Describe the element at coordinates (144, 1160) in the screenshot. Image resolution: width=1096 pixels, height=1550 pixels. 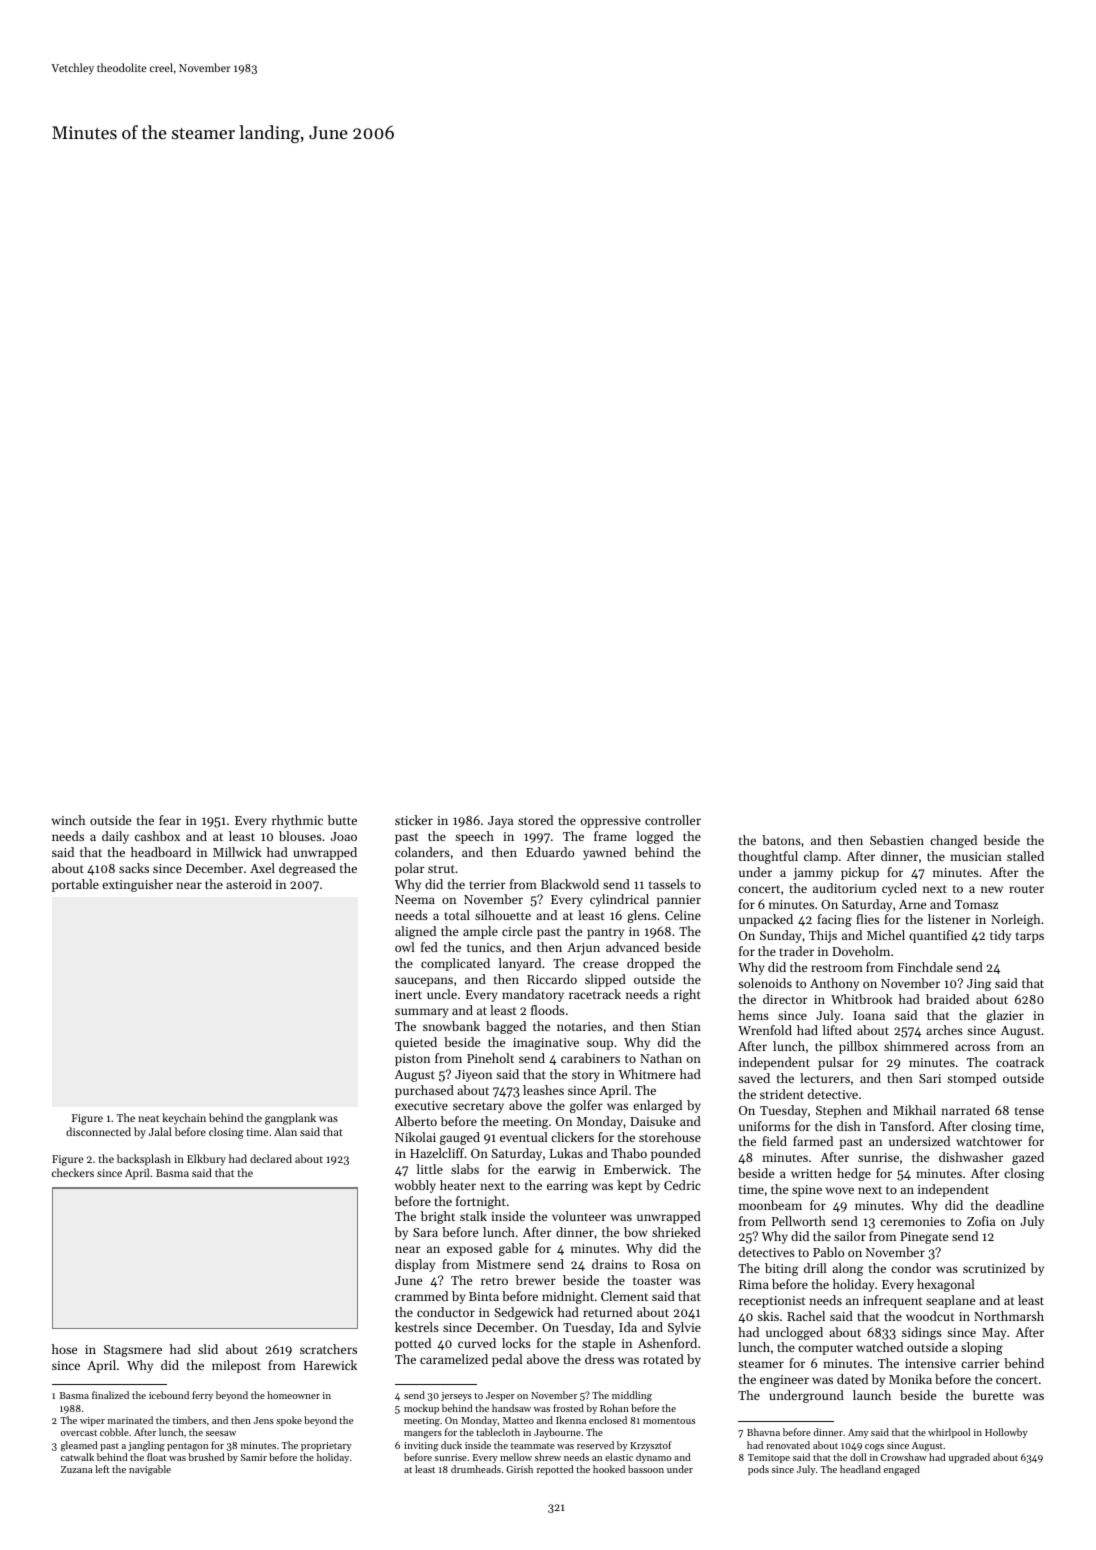
I see `backsplash` at that location.
